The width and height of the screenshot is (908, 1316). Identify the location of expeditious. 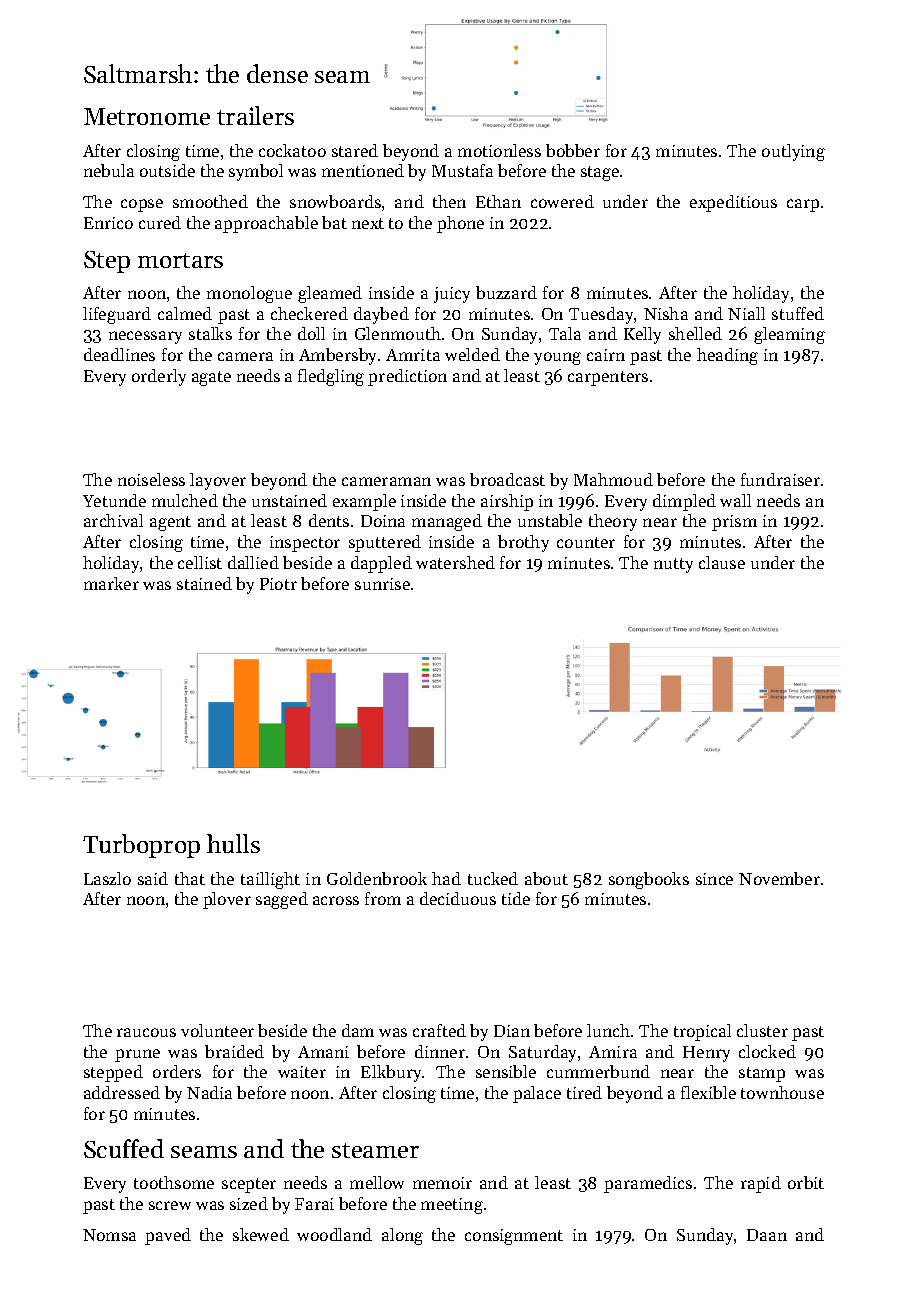
(733, 203).
